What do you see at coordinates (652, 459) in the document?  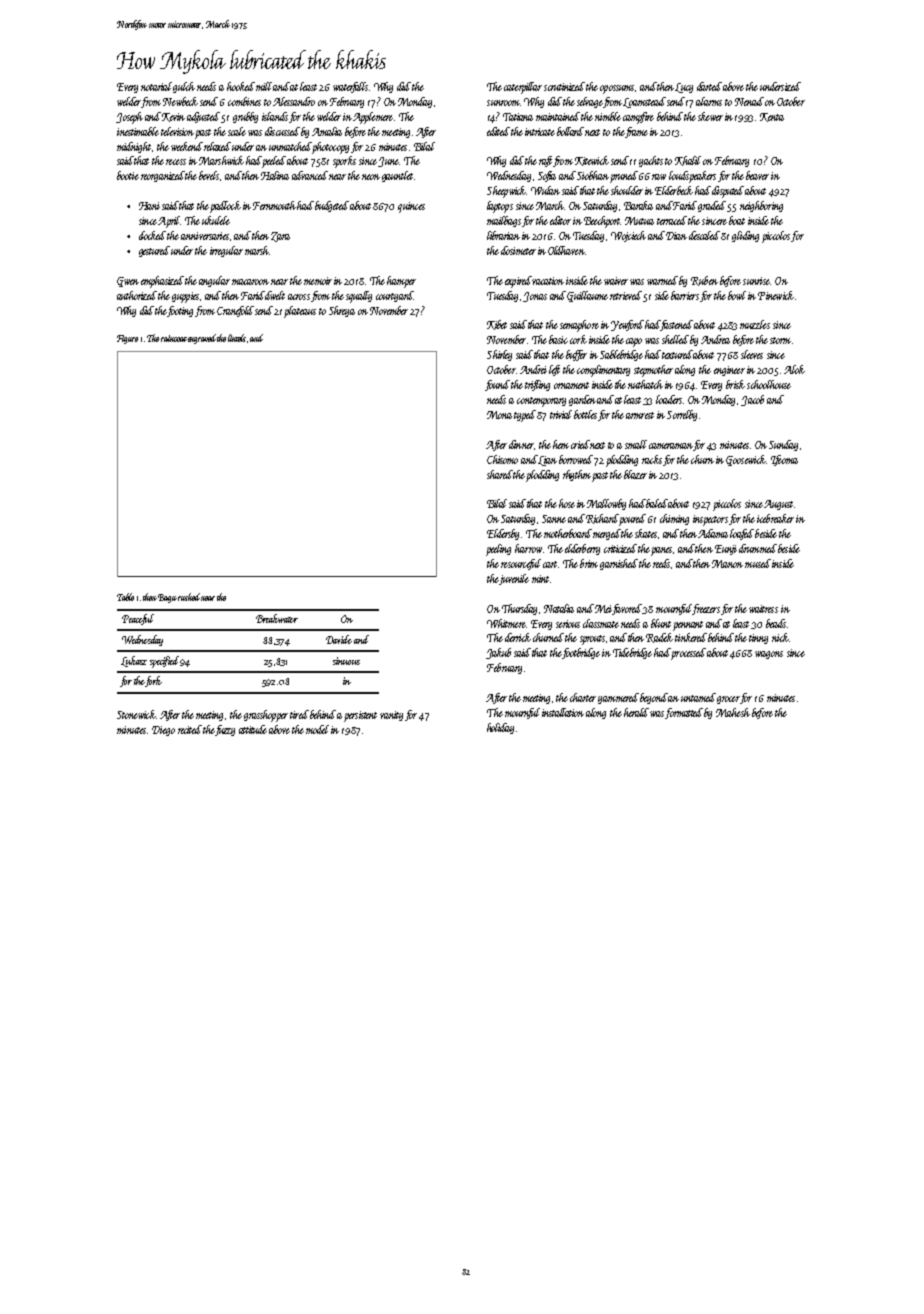 I see `racks` at bounding box center [652, 459].
